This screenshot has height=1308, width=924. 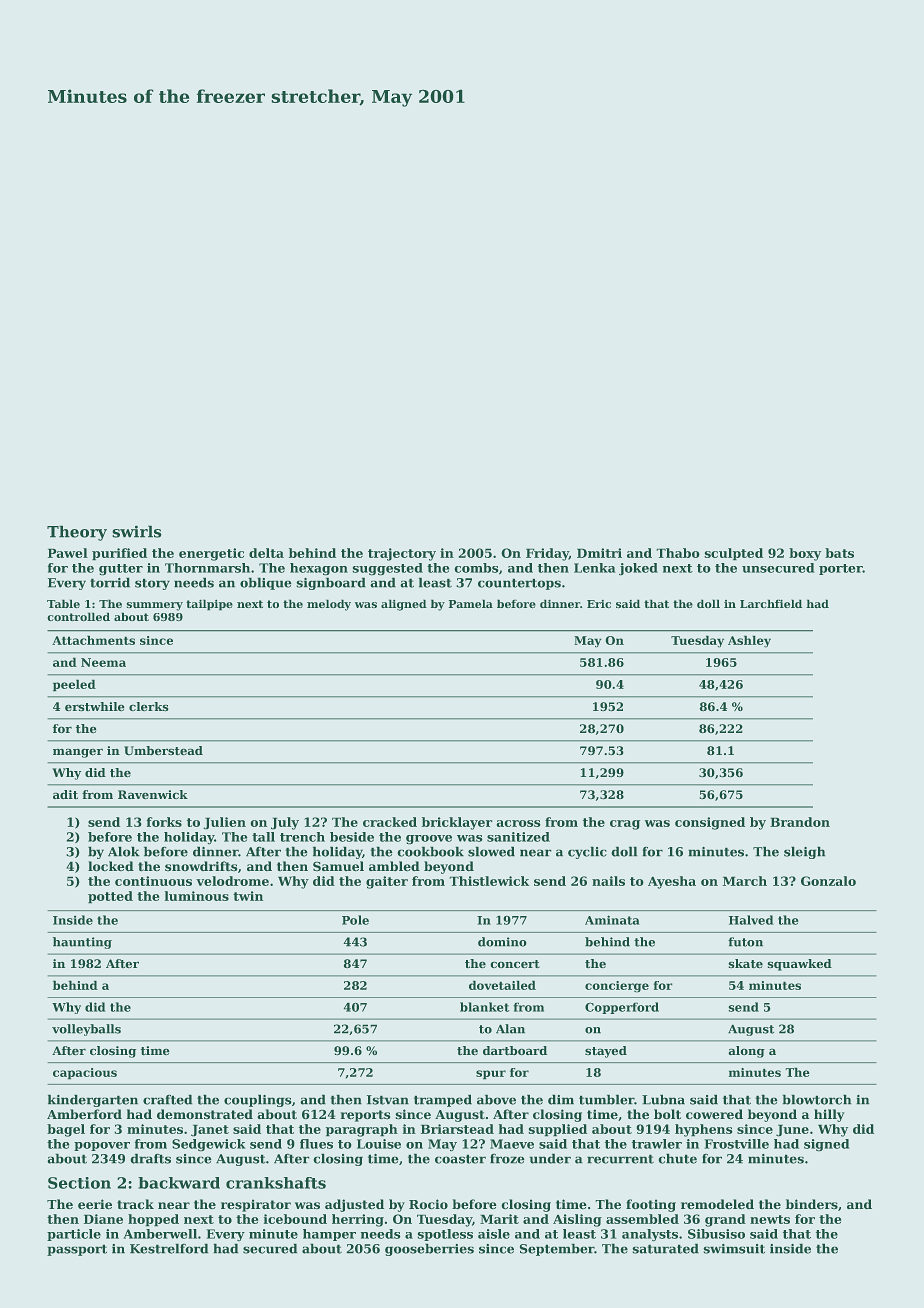 I want to click on Larchfield, so click(x=771, y=603).
